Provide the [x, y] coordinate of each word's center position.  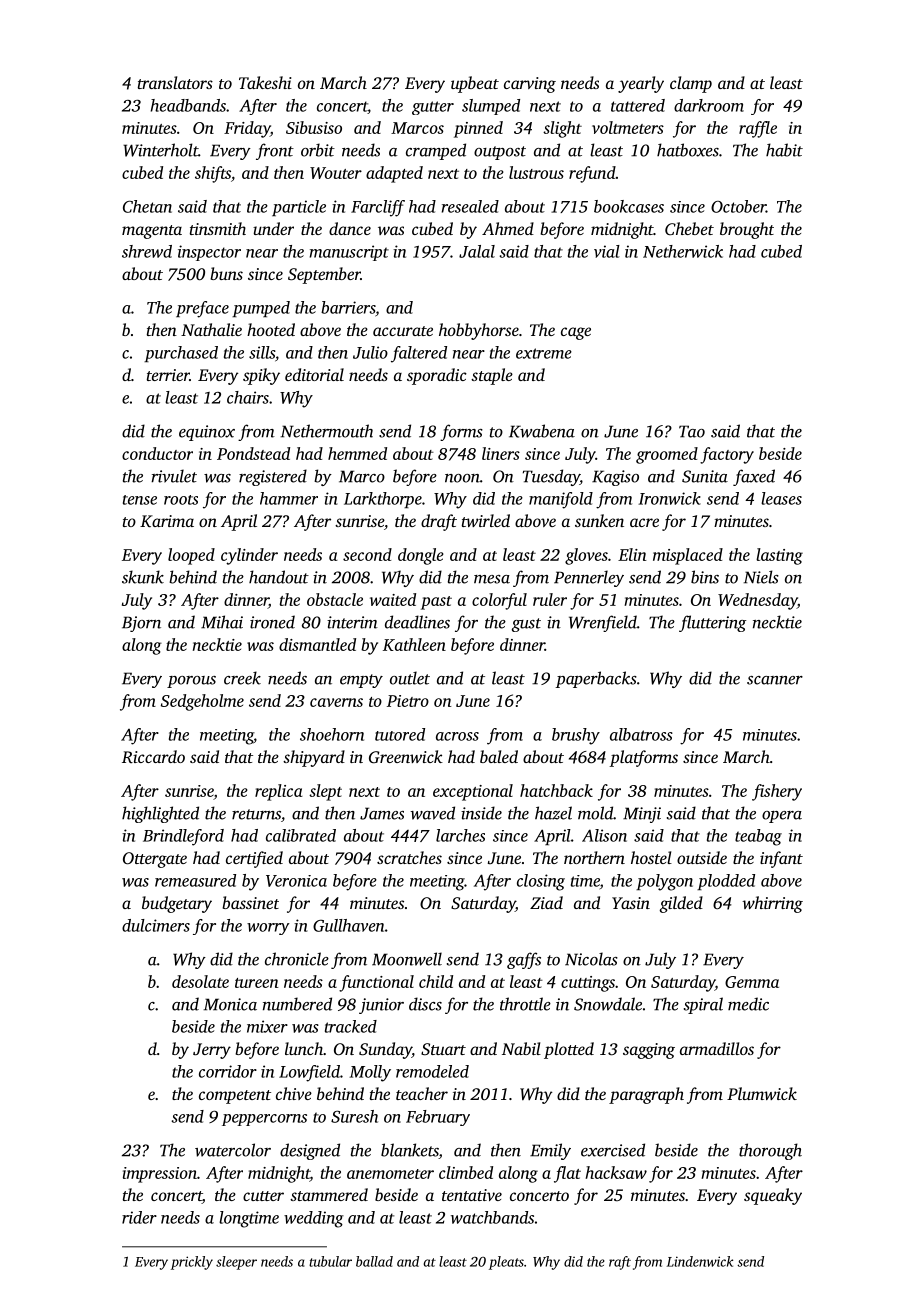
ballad [374, 1261]
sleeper [236, 1263]
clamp [691, 84]
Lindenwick [700, 1261]
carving [530, 85]
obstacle [335, 599]
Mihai [222, 622]
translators [175, 82]
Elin [632, 554]
